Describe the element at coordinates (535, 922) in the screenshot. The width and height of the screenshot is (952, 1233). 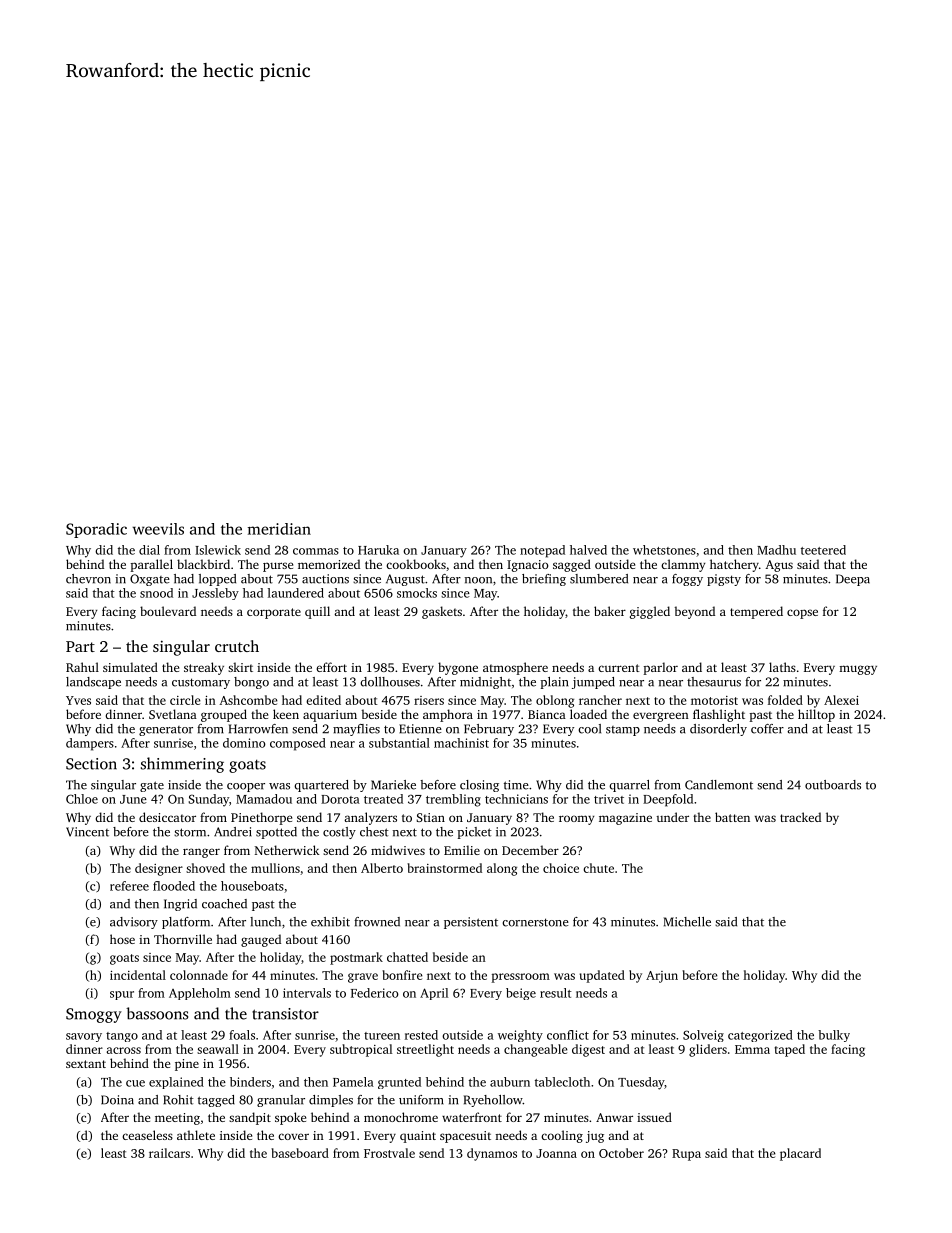
I see `cornerstone` at that location.
